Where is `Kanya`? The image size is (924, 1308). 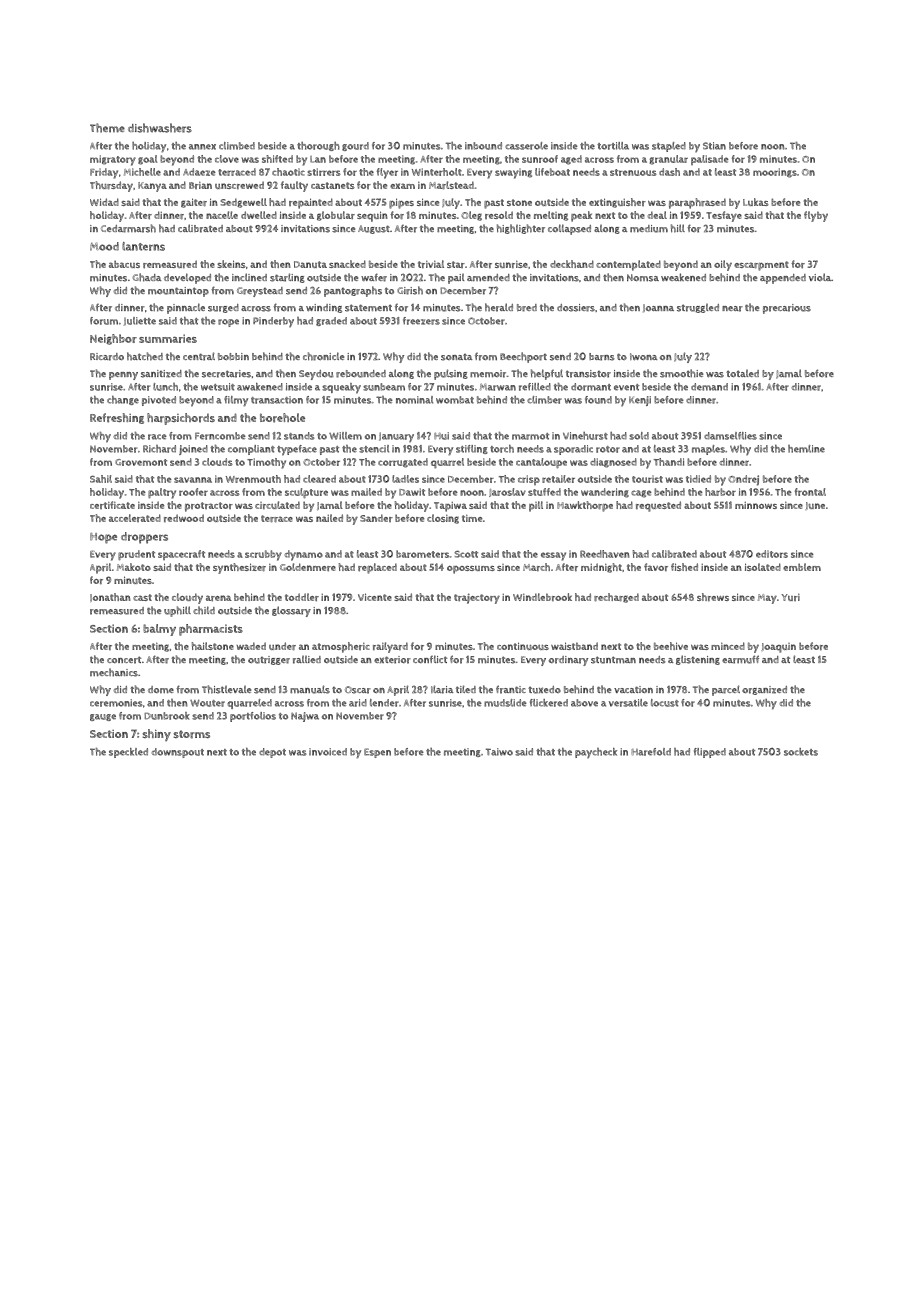
Kanya is located at coordinates (152, 187).
